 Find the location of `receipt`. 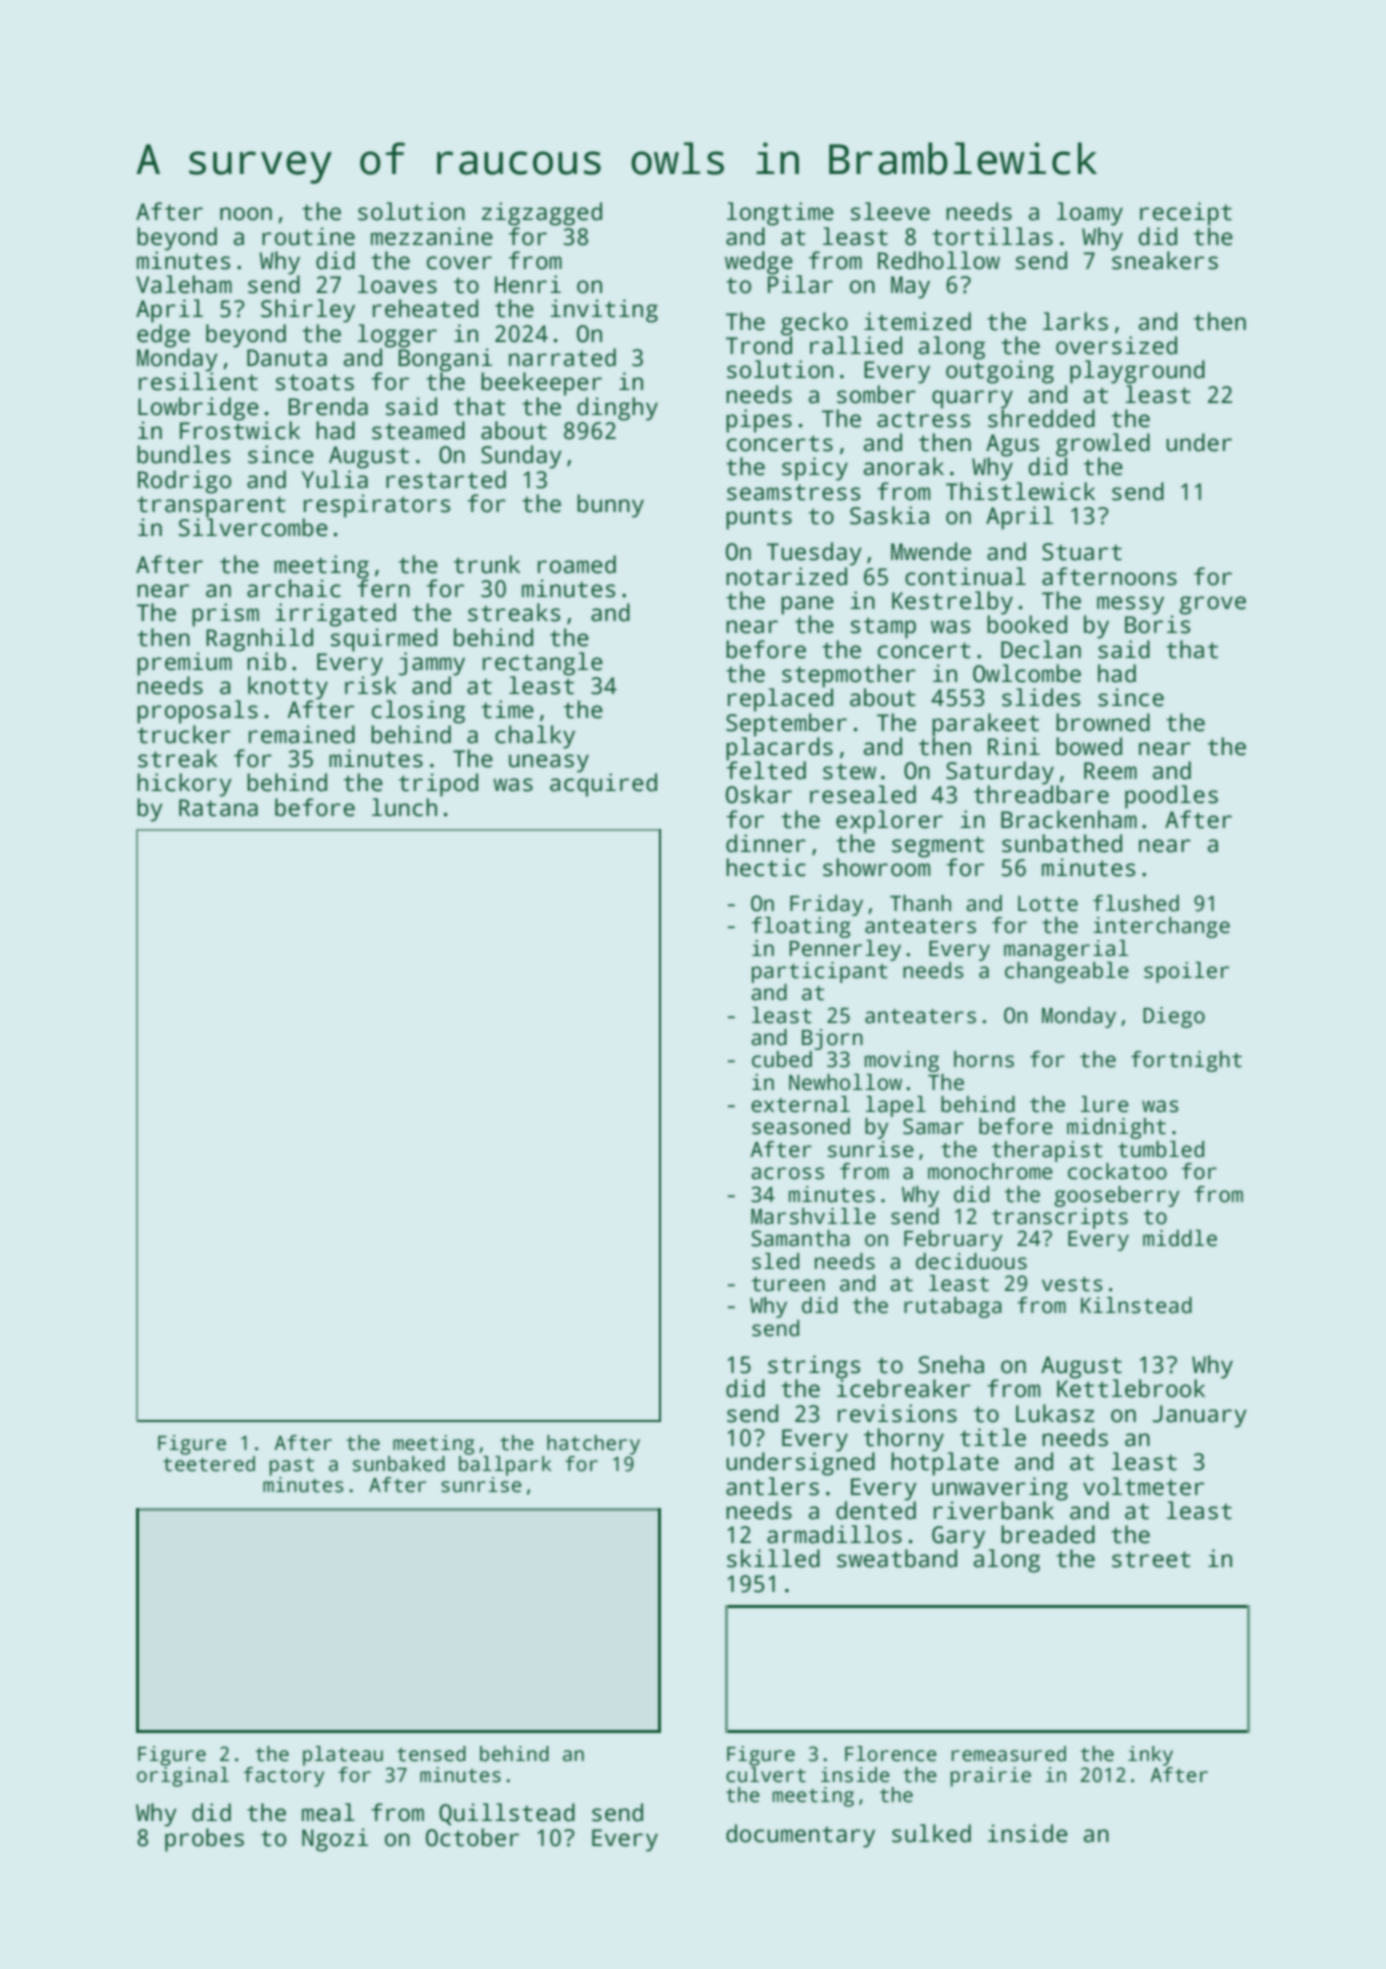

receipt is located at coordinates (1186, 214).
